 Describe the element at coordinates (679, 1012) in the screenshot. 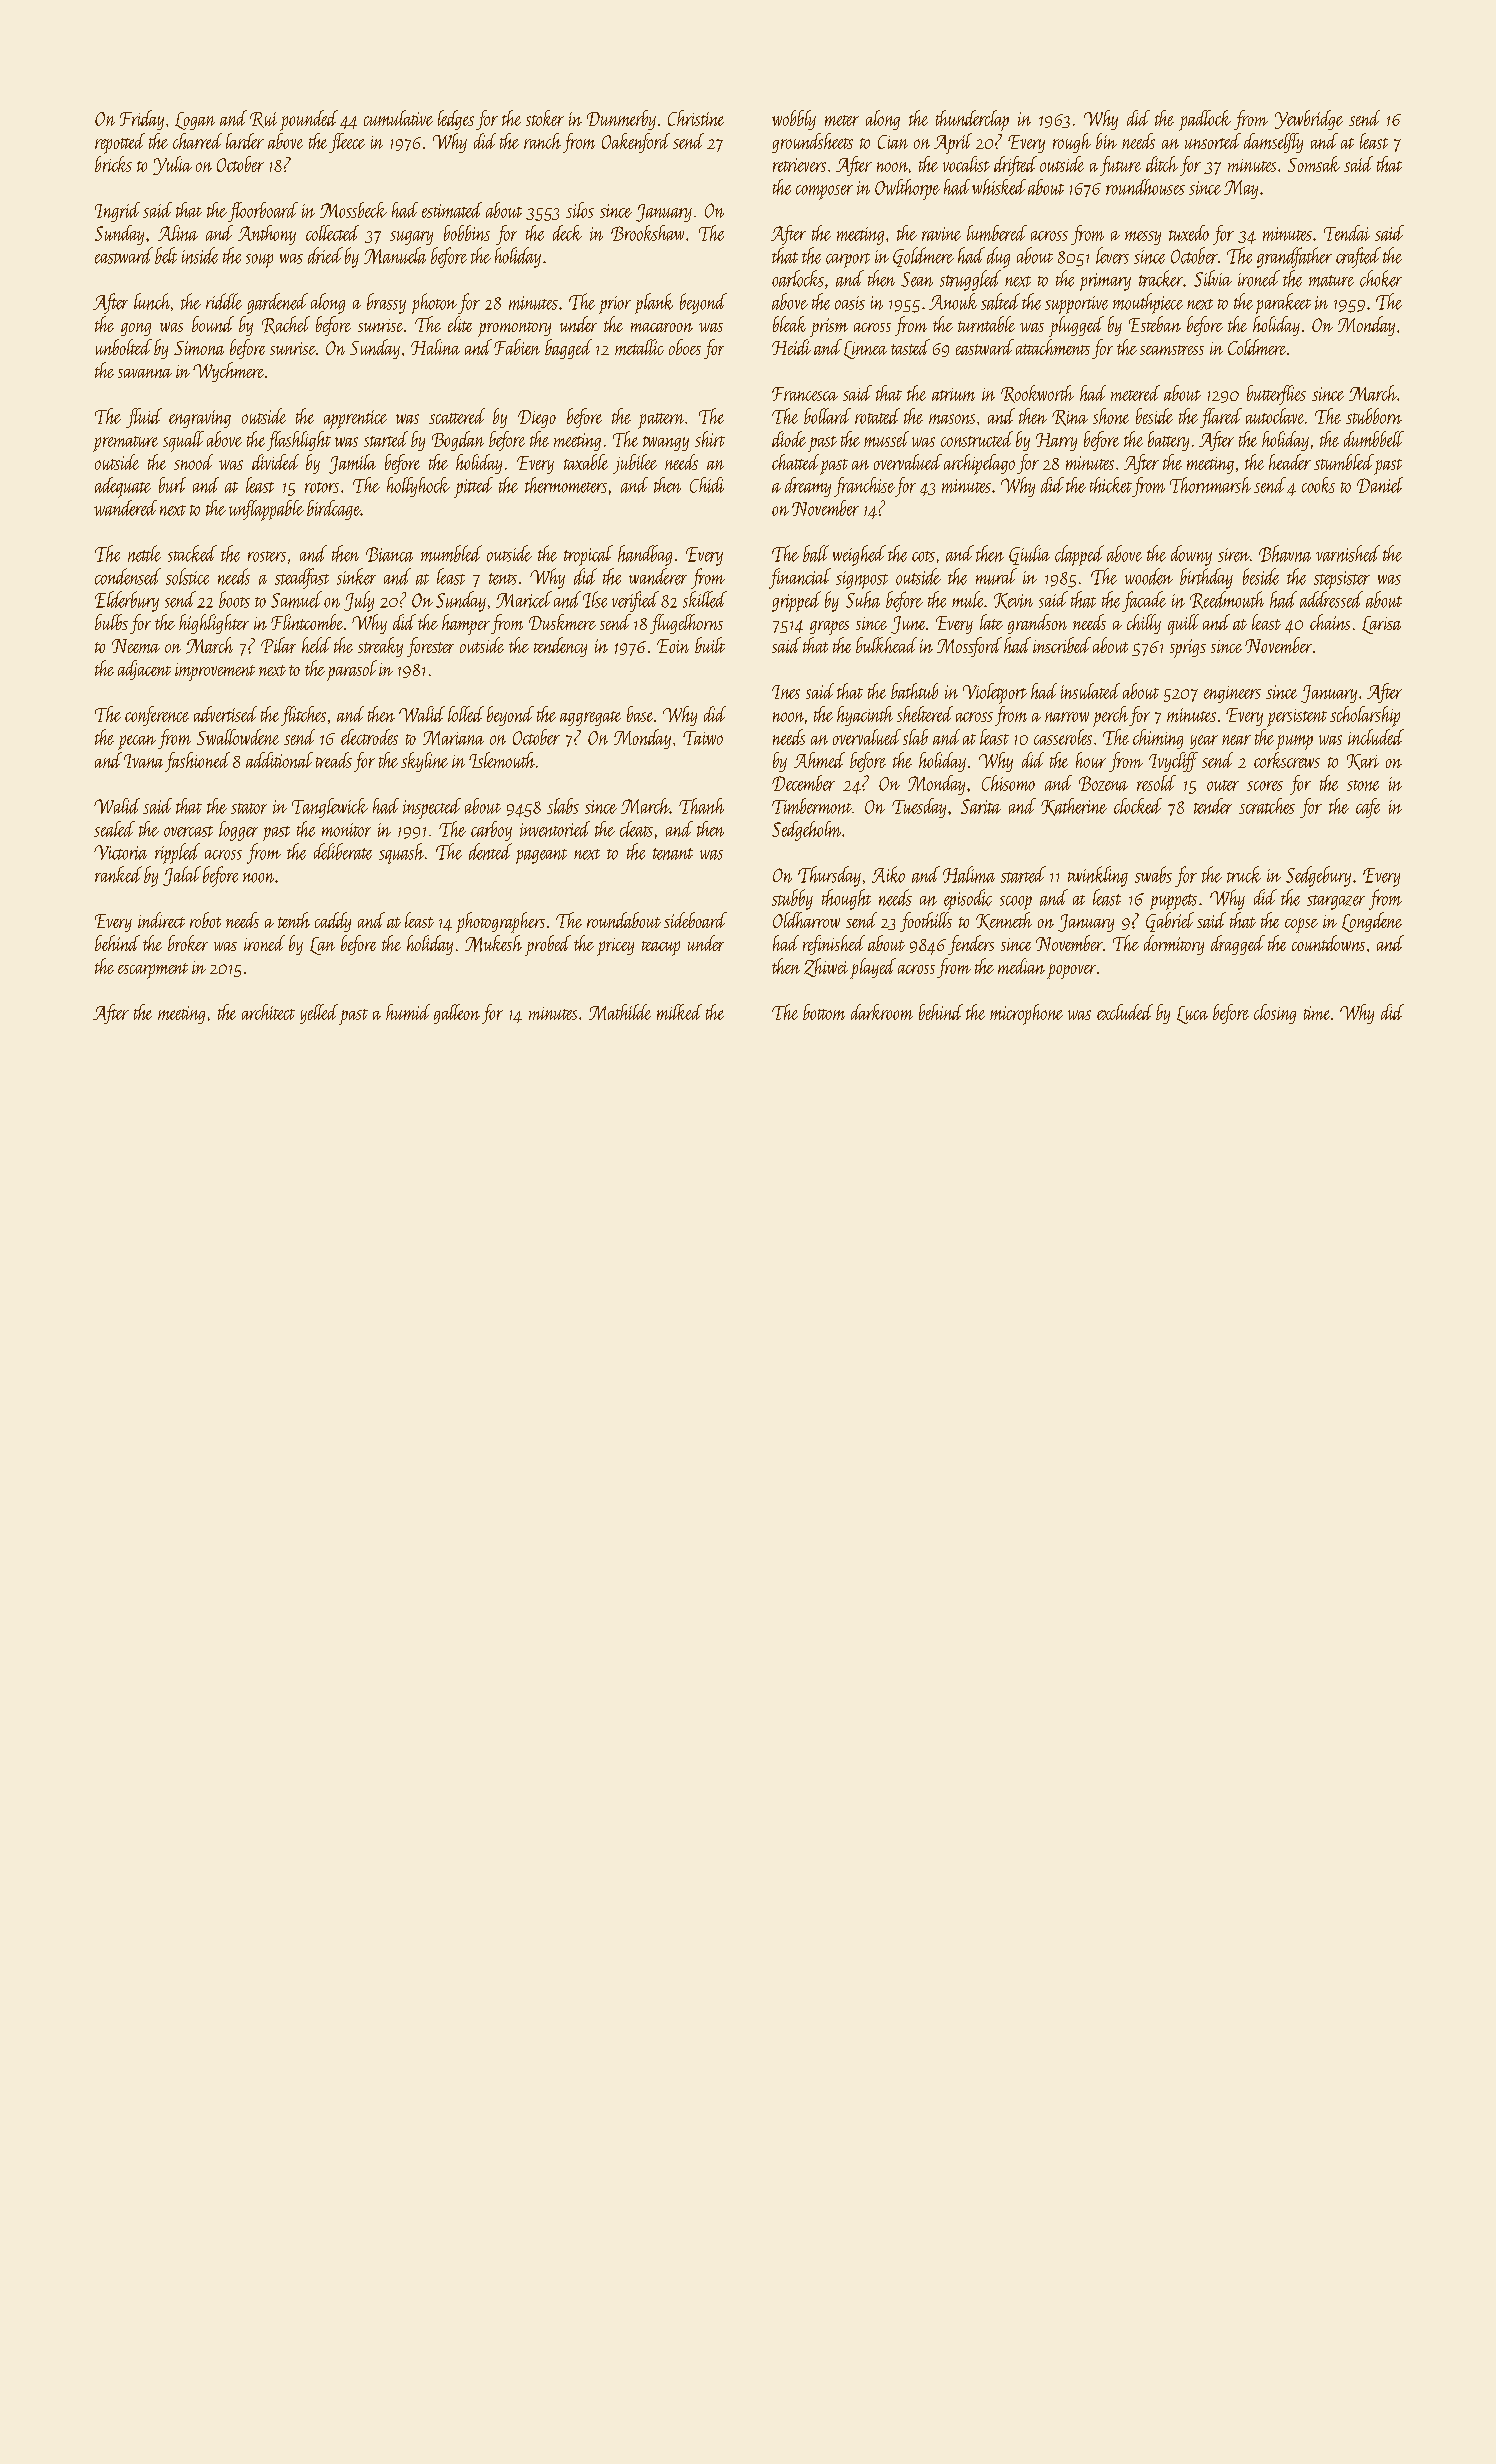

I see `milked` at that location.
